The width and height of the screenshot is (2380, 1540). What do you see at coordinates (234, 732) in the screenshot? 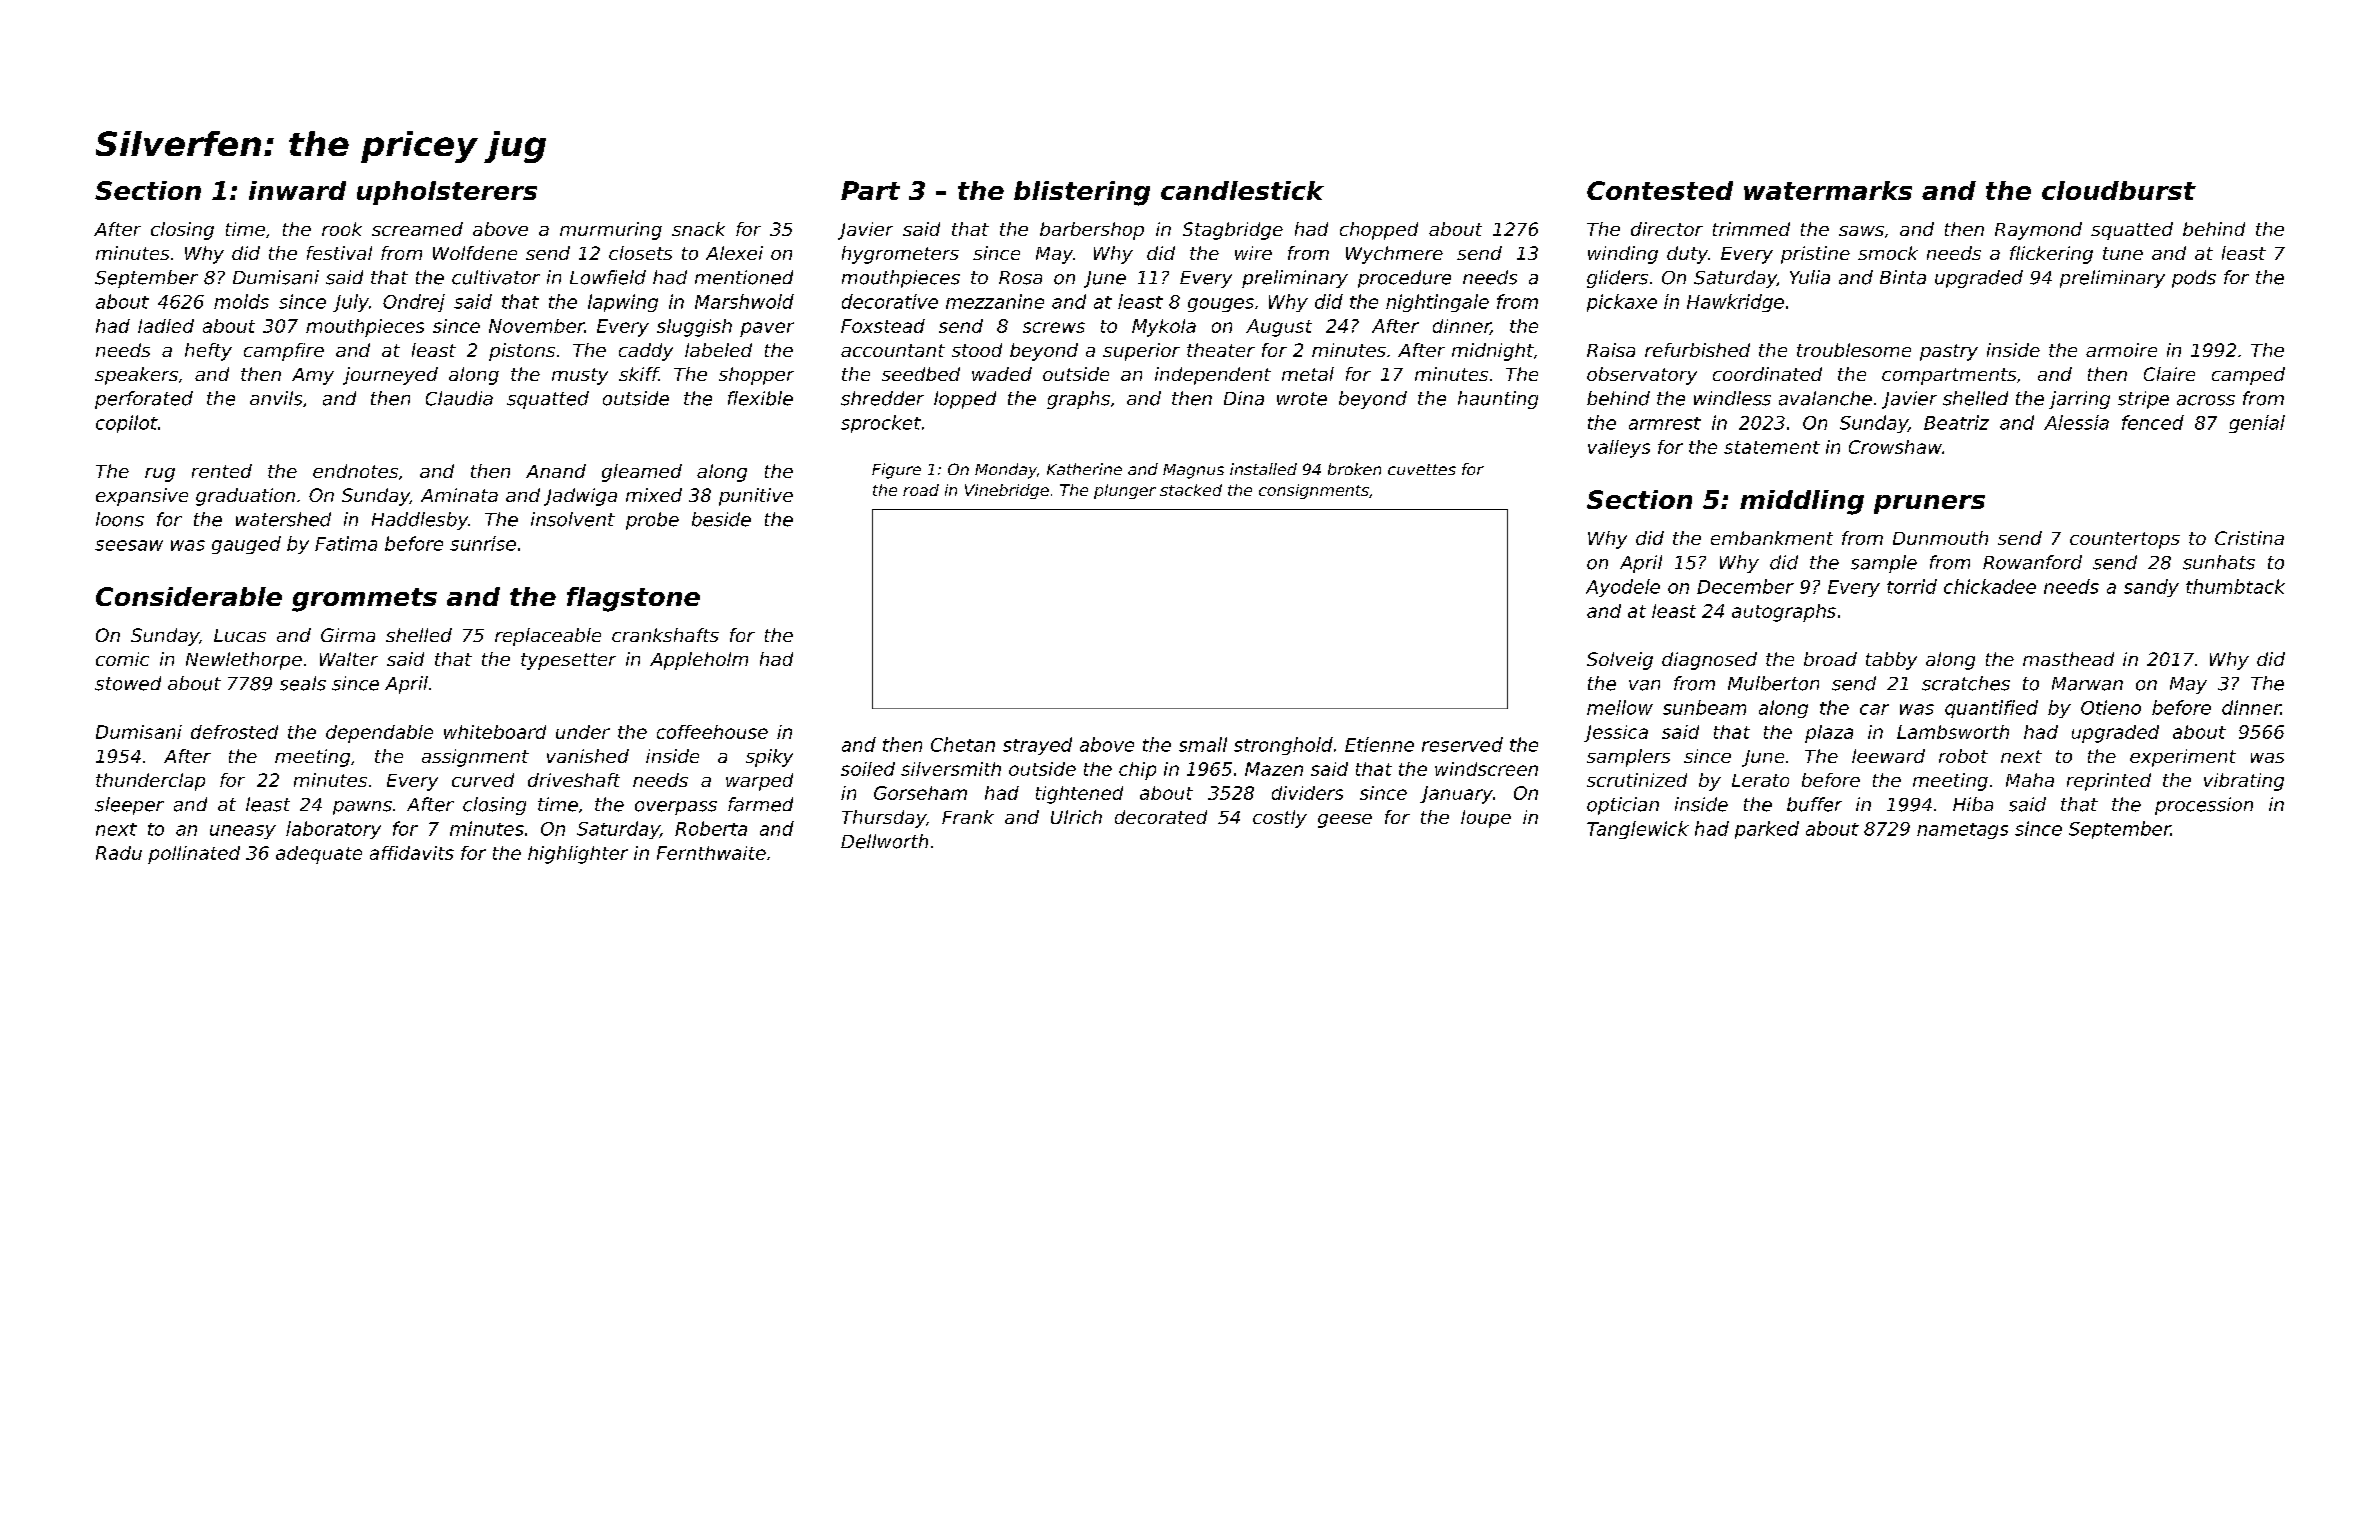
I see `defrosted` at bounding box center [234, 732].
